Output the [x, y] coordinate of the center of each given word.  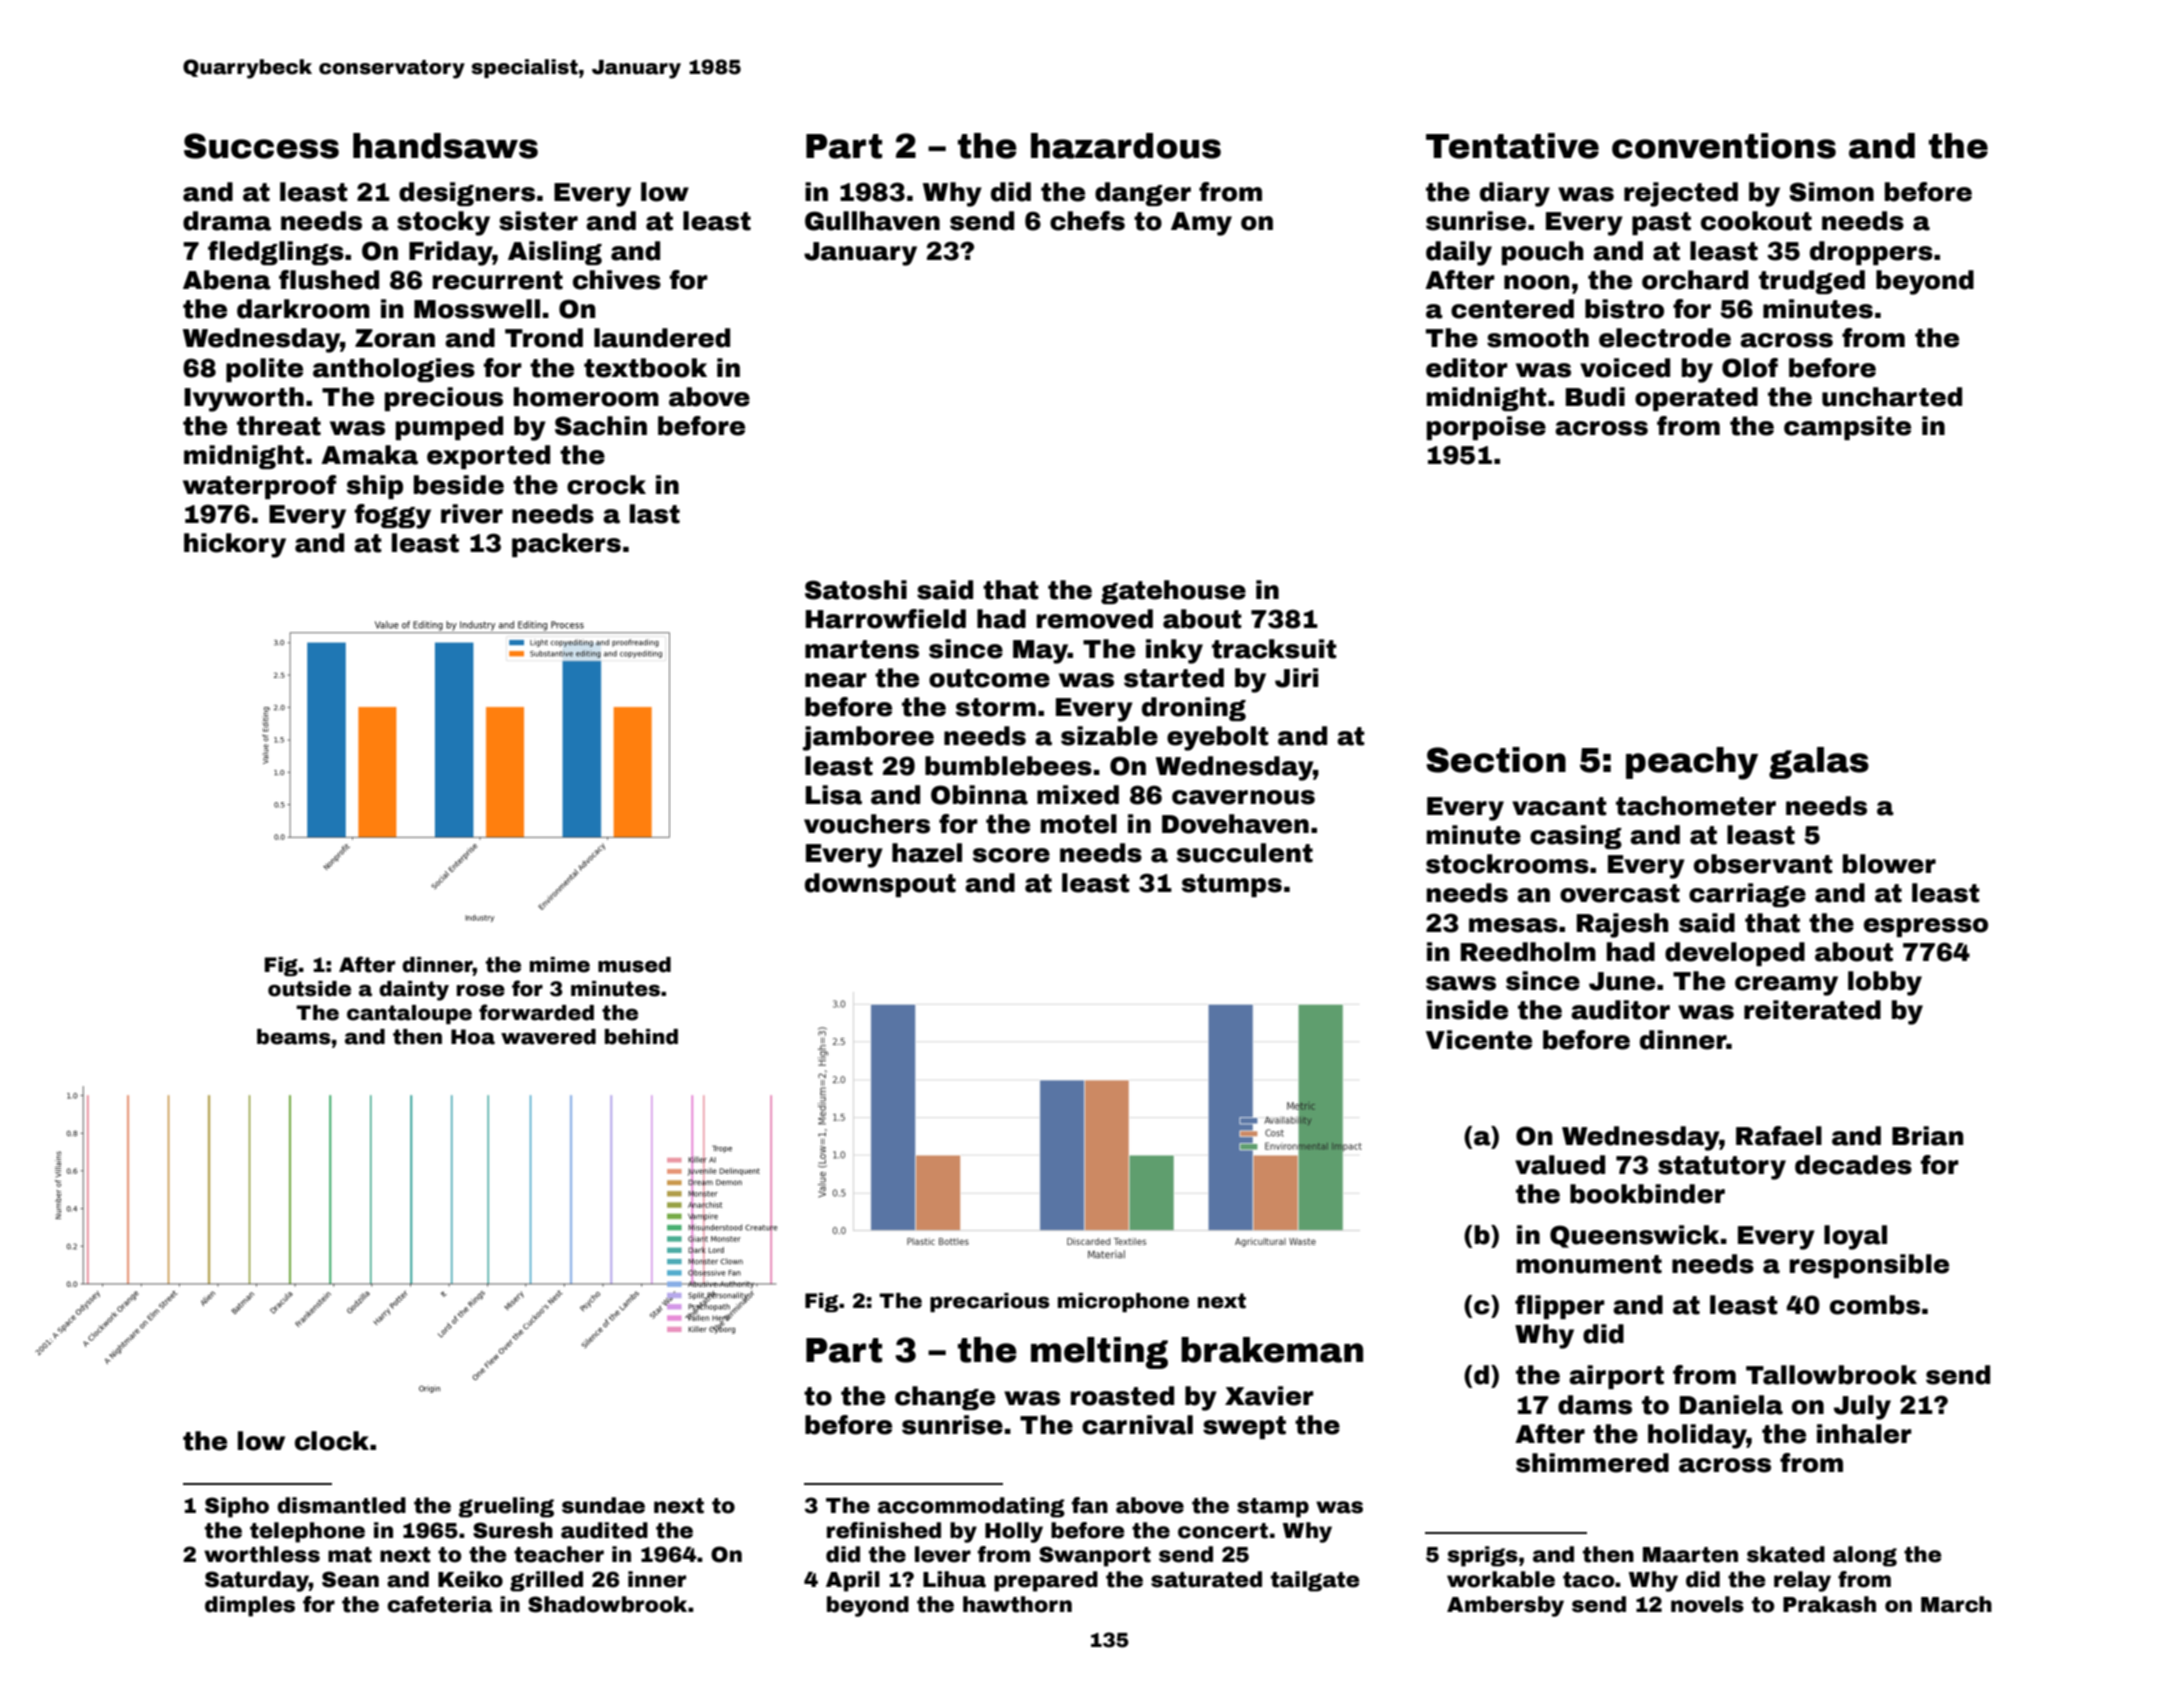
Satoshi [856, 590]
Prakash [1829, 1604]
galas [1819, 763]
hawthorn [1017, 1604]
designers [467, 194]
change [945, 1398]
